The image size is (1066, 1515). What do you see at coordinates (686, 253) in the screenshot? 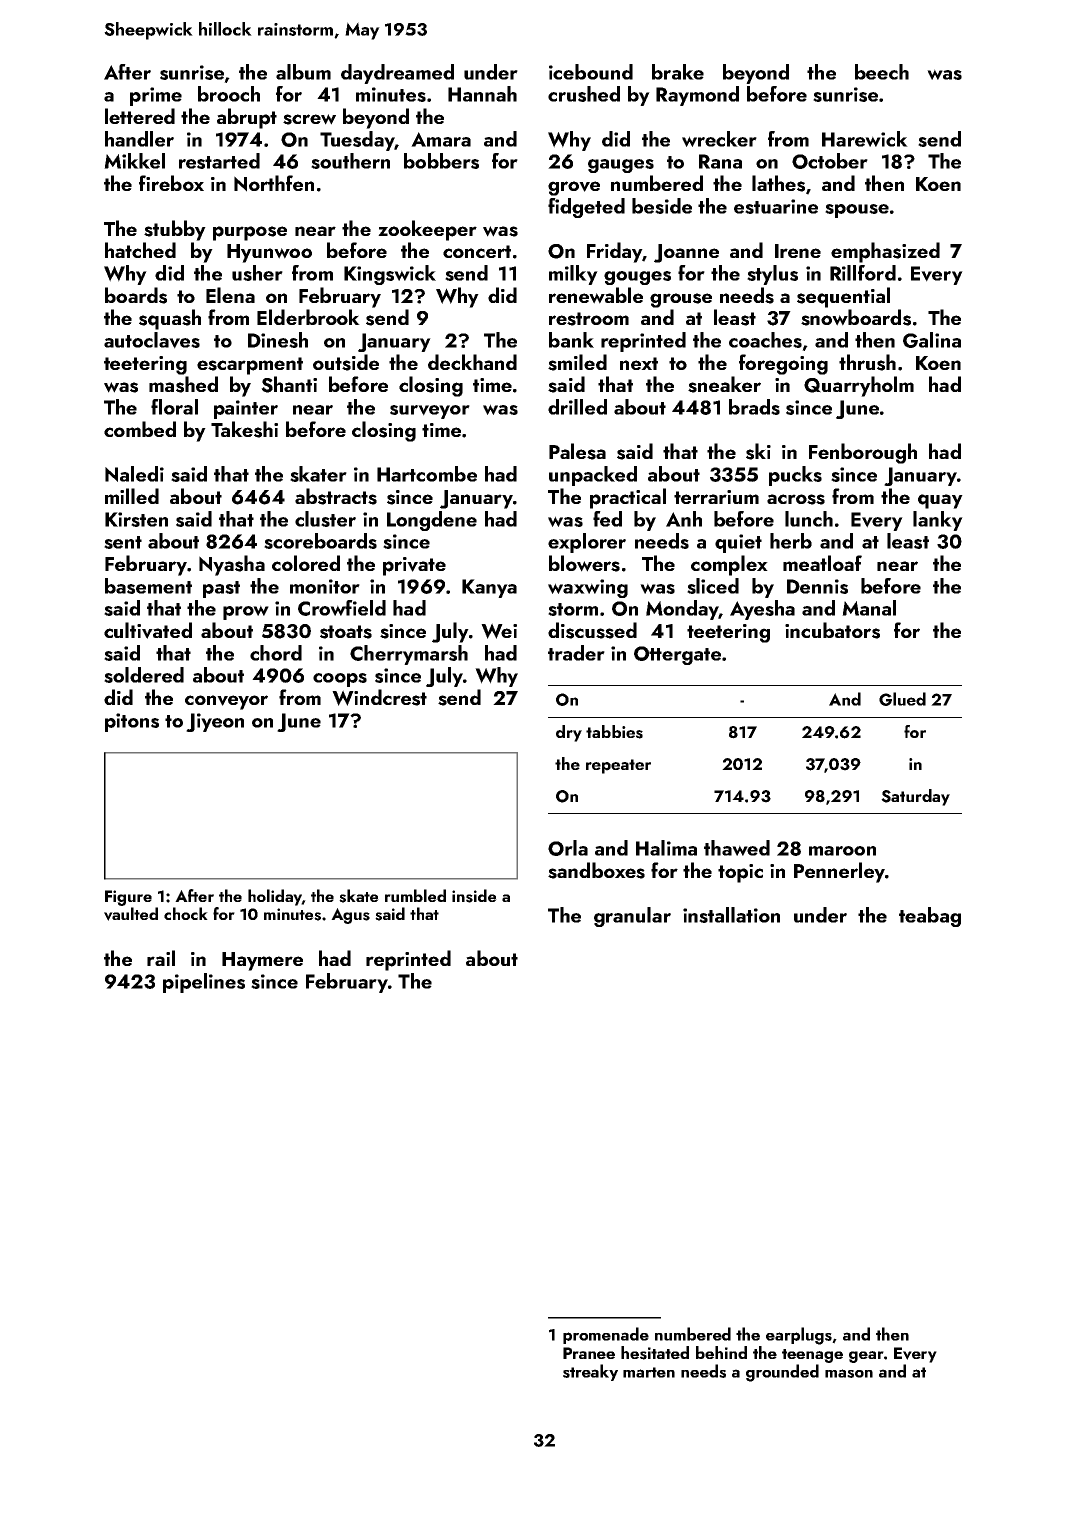
I see `Joanne` at bounding box center [686, 253].
